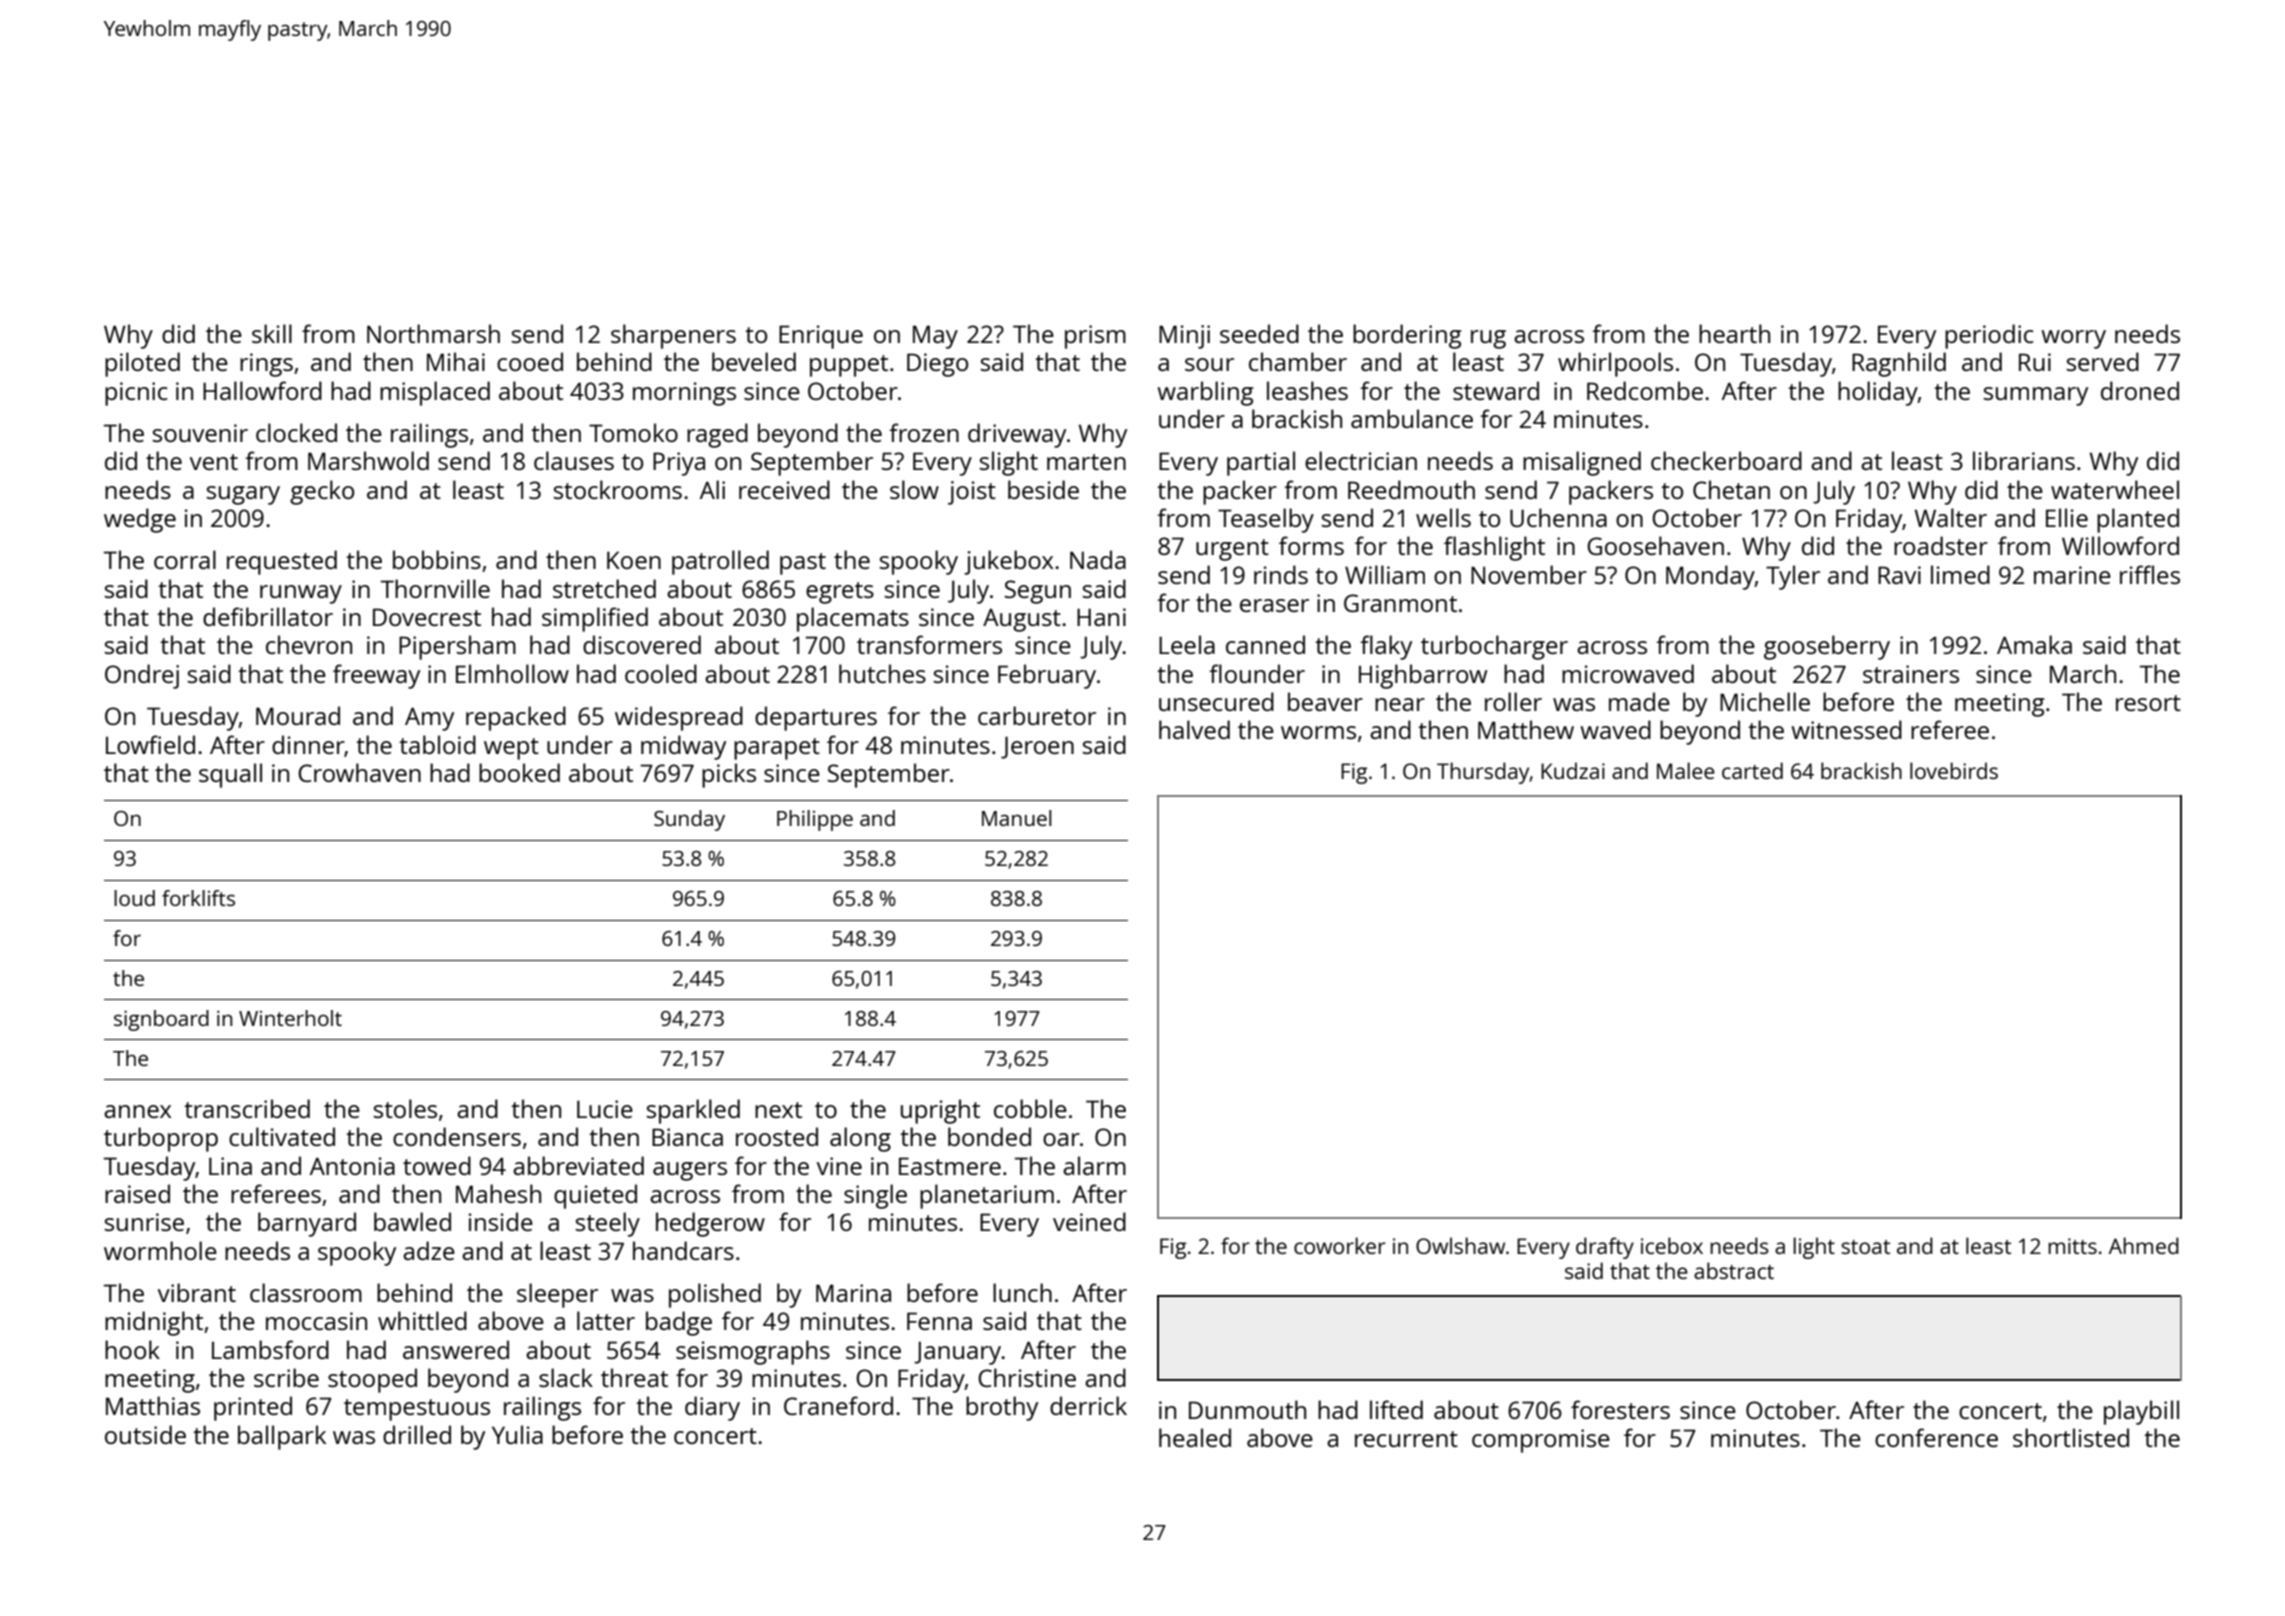 This image has width=2285, height=1616. I want to click on lunch, so click(1022, 1292).
